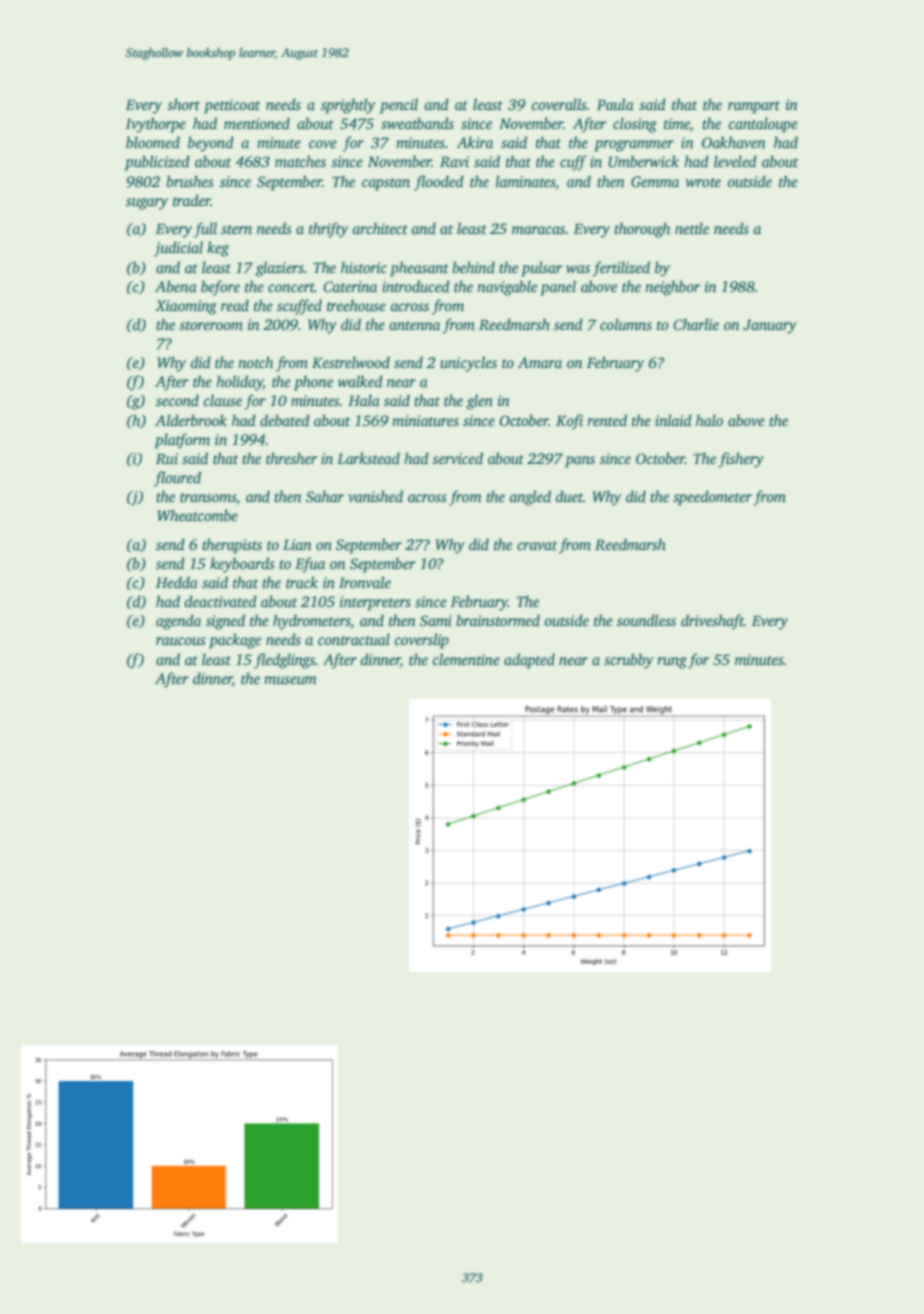 The height and width of the image is (1314, 924). What do you see at coordinates (754, 107) in the image?
I see `rampart` at bounding box center [754, 107].
